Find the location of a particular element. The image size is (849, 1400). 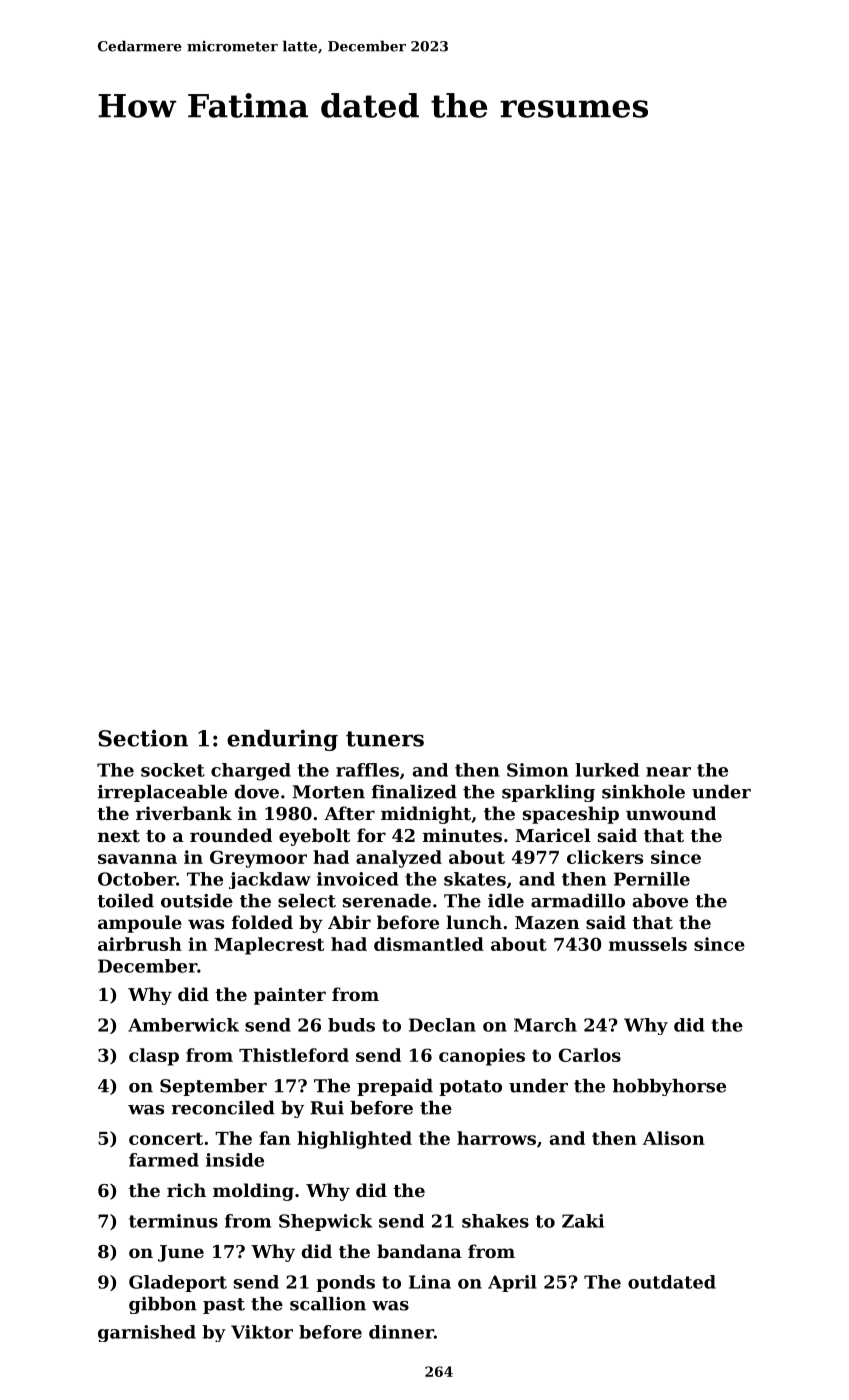

Section is located at coordinates (143, 738).
